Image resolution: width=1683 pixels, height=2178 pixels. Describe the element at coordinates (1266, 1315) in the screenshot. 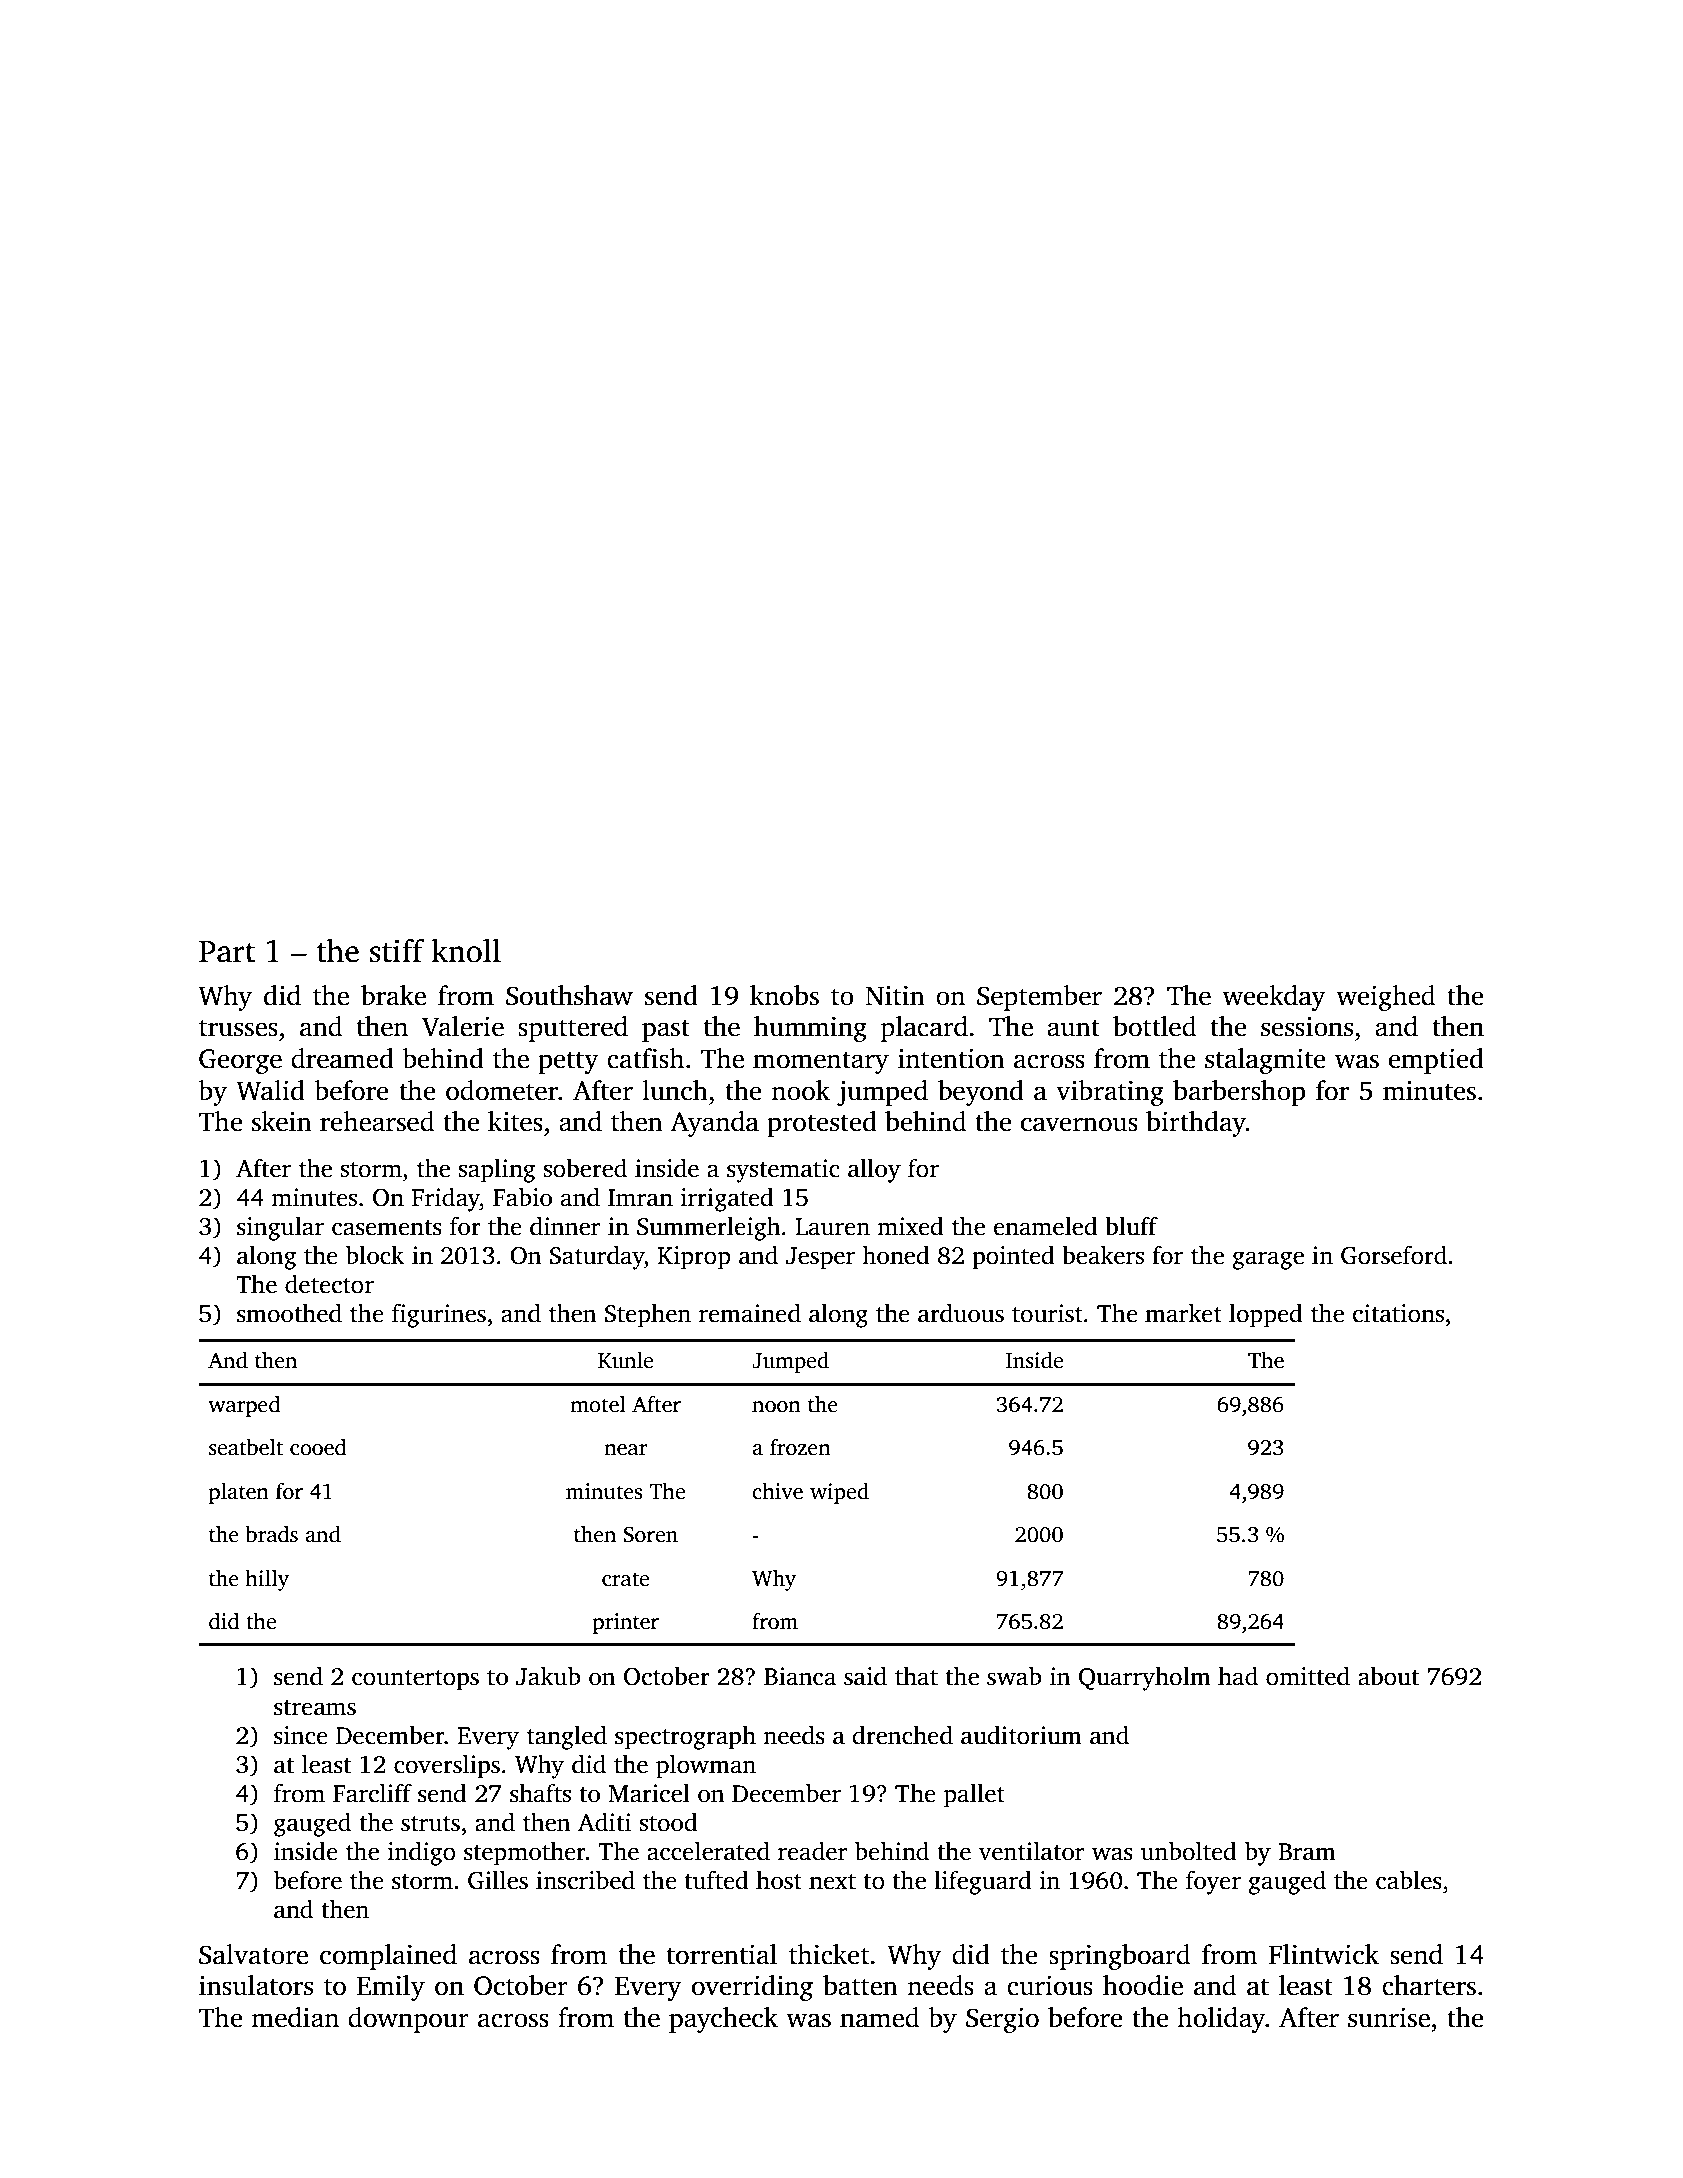

I see `lopped` at that location.
